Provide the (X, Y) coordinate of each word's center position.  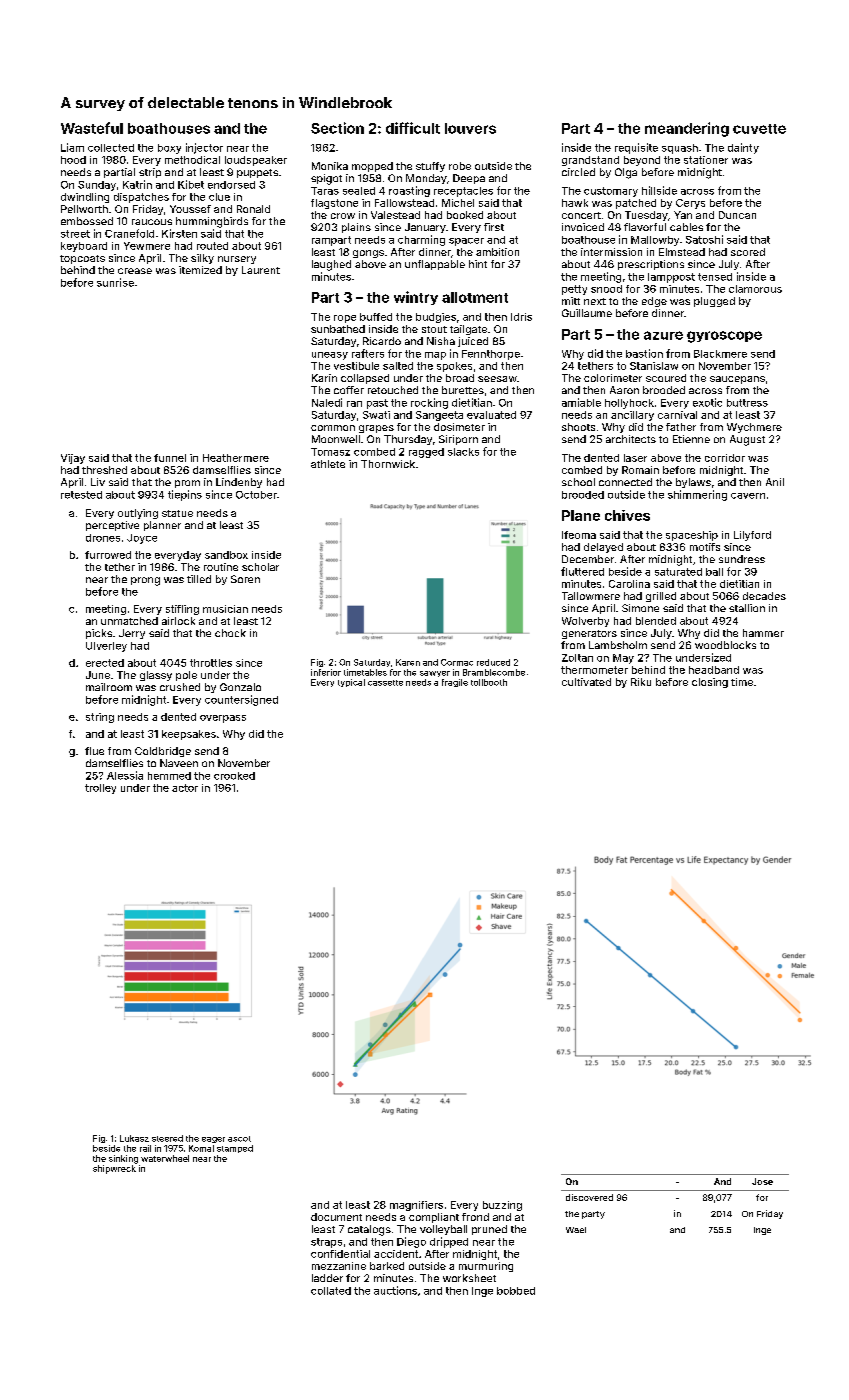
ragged (426, 453)
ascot (239, 1139)
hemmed (169, 776)
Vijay (73, 459)
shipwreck (114, 1169)
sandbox (226, 555)
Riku (641, 682)
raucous (152, 222)
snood (606, 289)
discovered (589, 1197)
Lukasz (134, 1138)
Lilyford (752, 536)
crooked (234, 776)
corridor (725, 458)
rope (345, 319)
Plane (581, 515)
